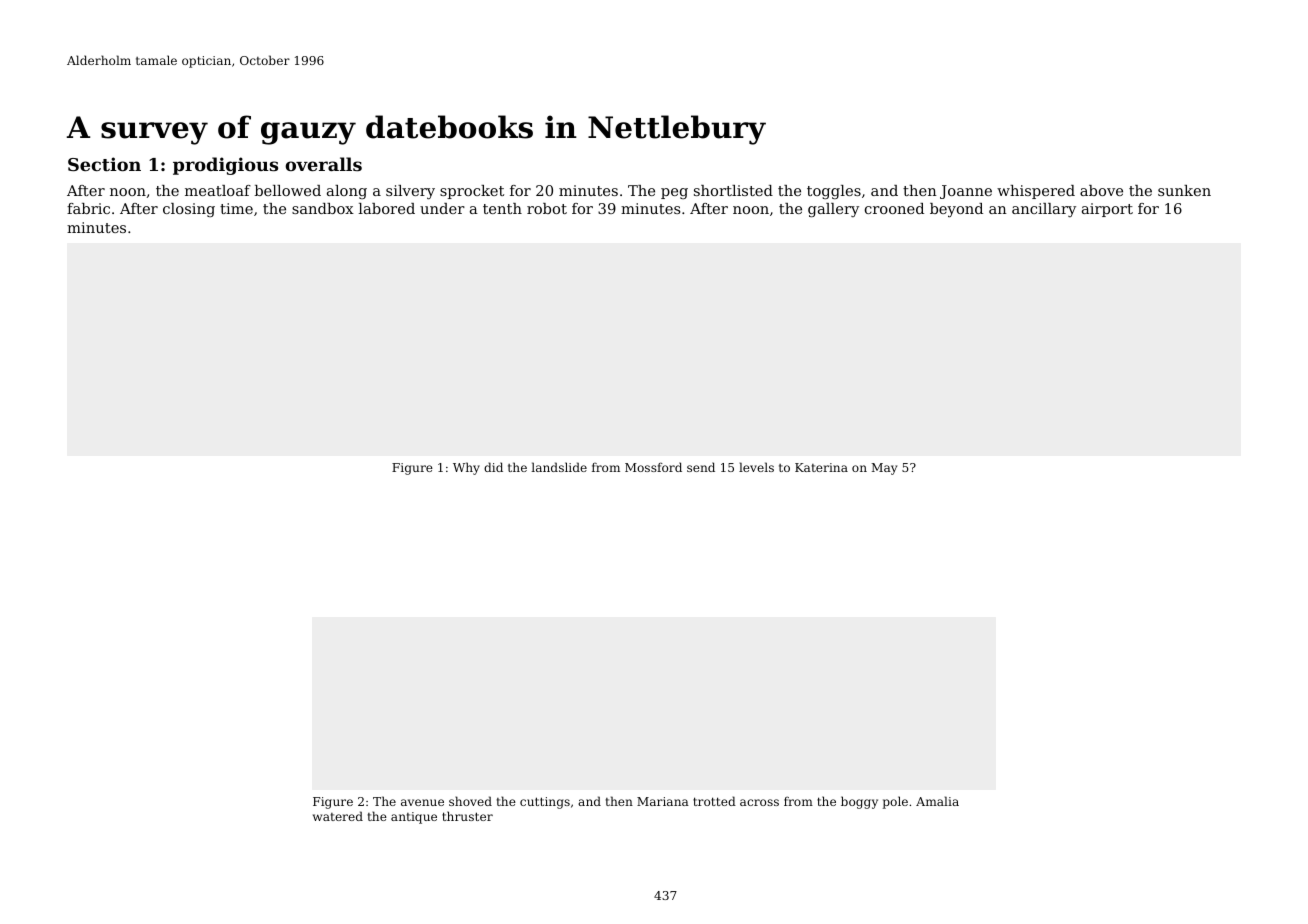 The width and height of the screenshot is (1308, 924). Describe the element at coordinates (467, 816) in the screenshot. I see `thruster` at that location.
